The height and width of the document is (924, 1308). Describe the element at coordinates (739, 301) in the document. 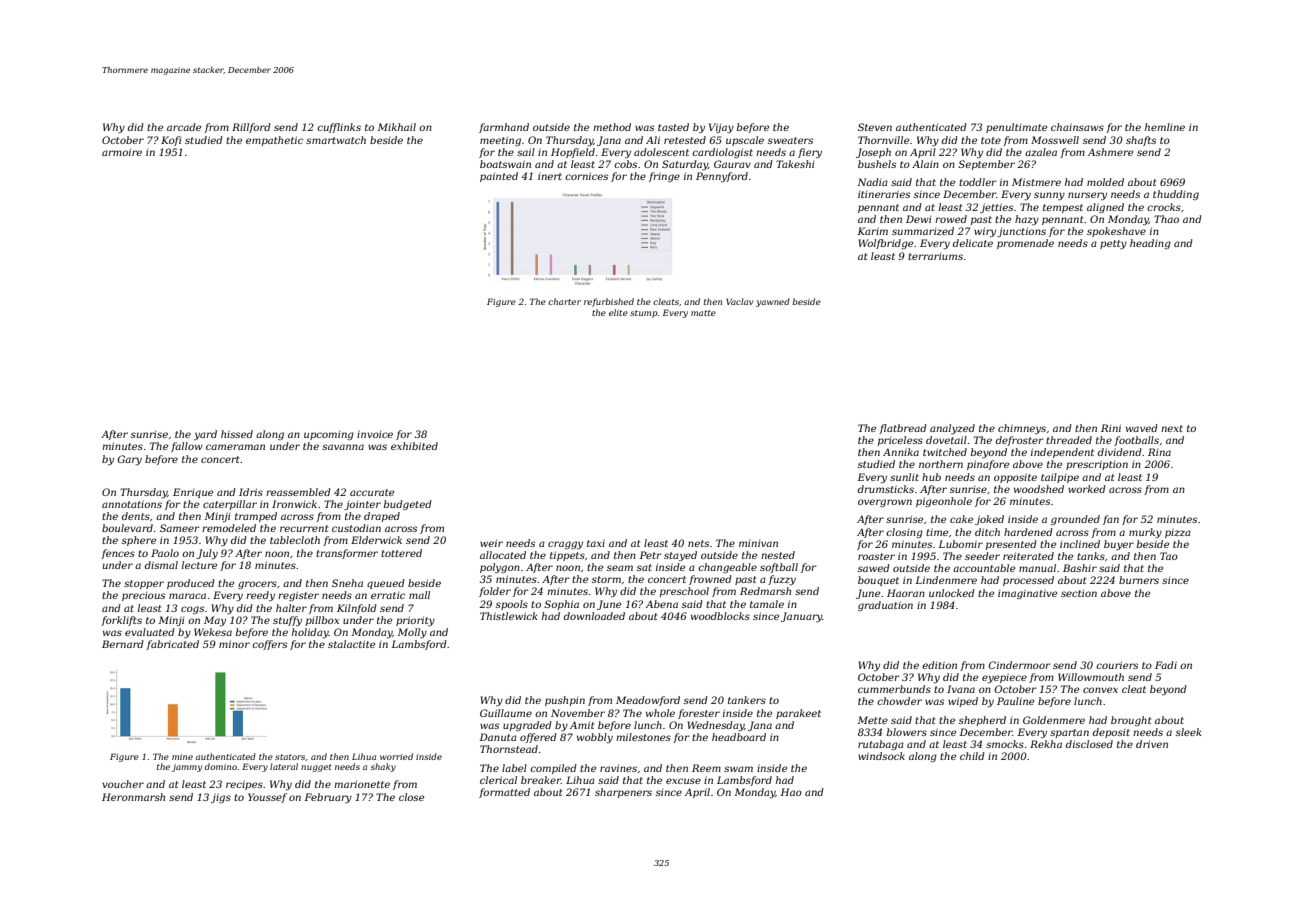

I see `Vaclav` at that location.
